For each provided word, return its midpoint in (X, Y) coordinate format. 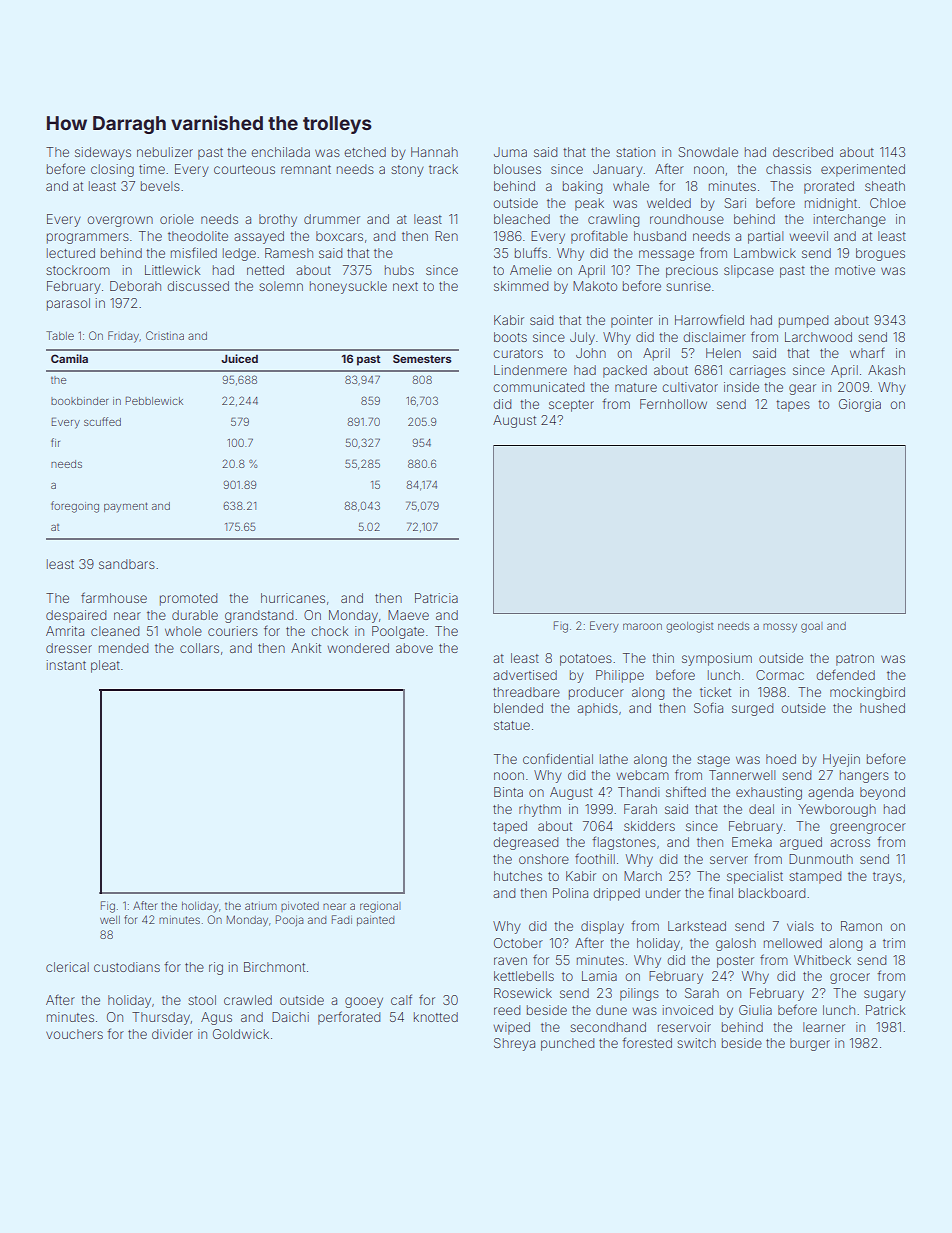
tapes (793, 406)
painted (375, 920)
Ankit (306, 648)
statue (512, 725)
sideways (103, 153)
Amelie (531, 270)
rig (216, 968)
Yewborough (837, 810)
